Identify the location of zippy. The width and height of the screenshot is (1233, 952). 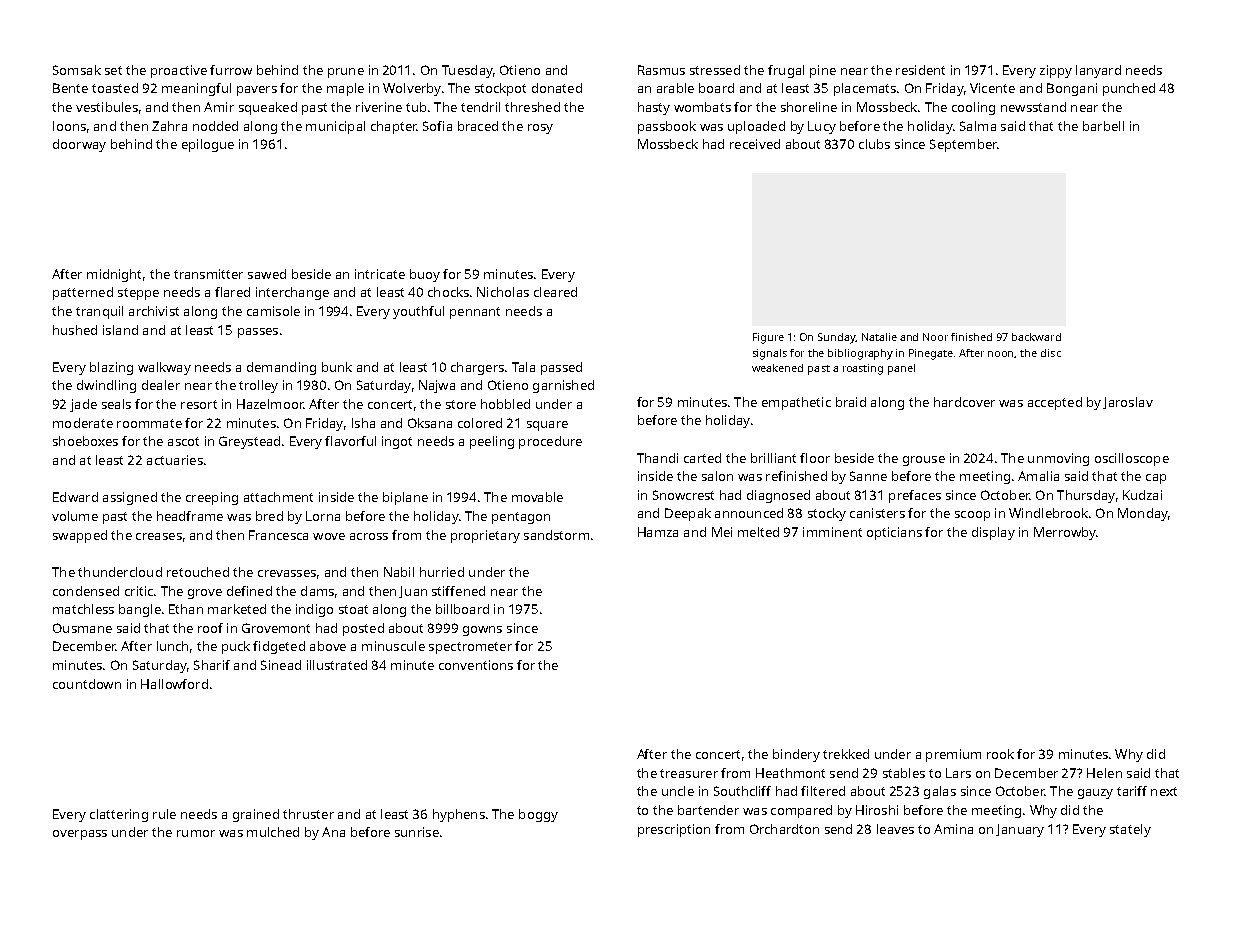
(1056, 71).
